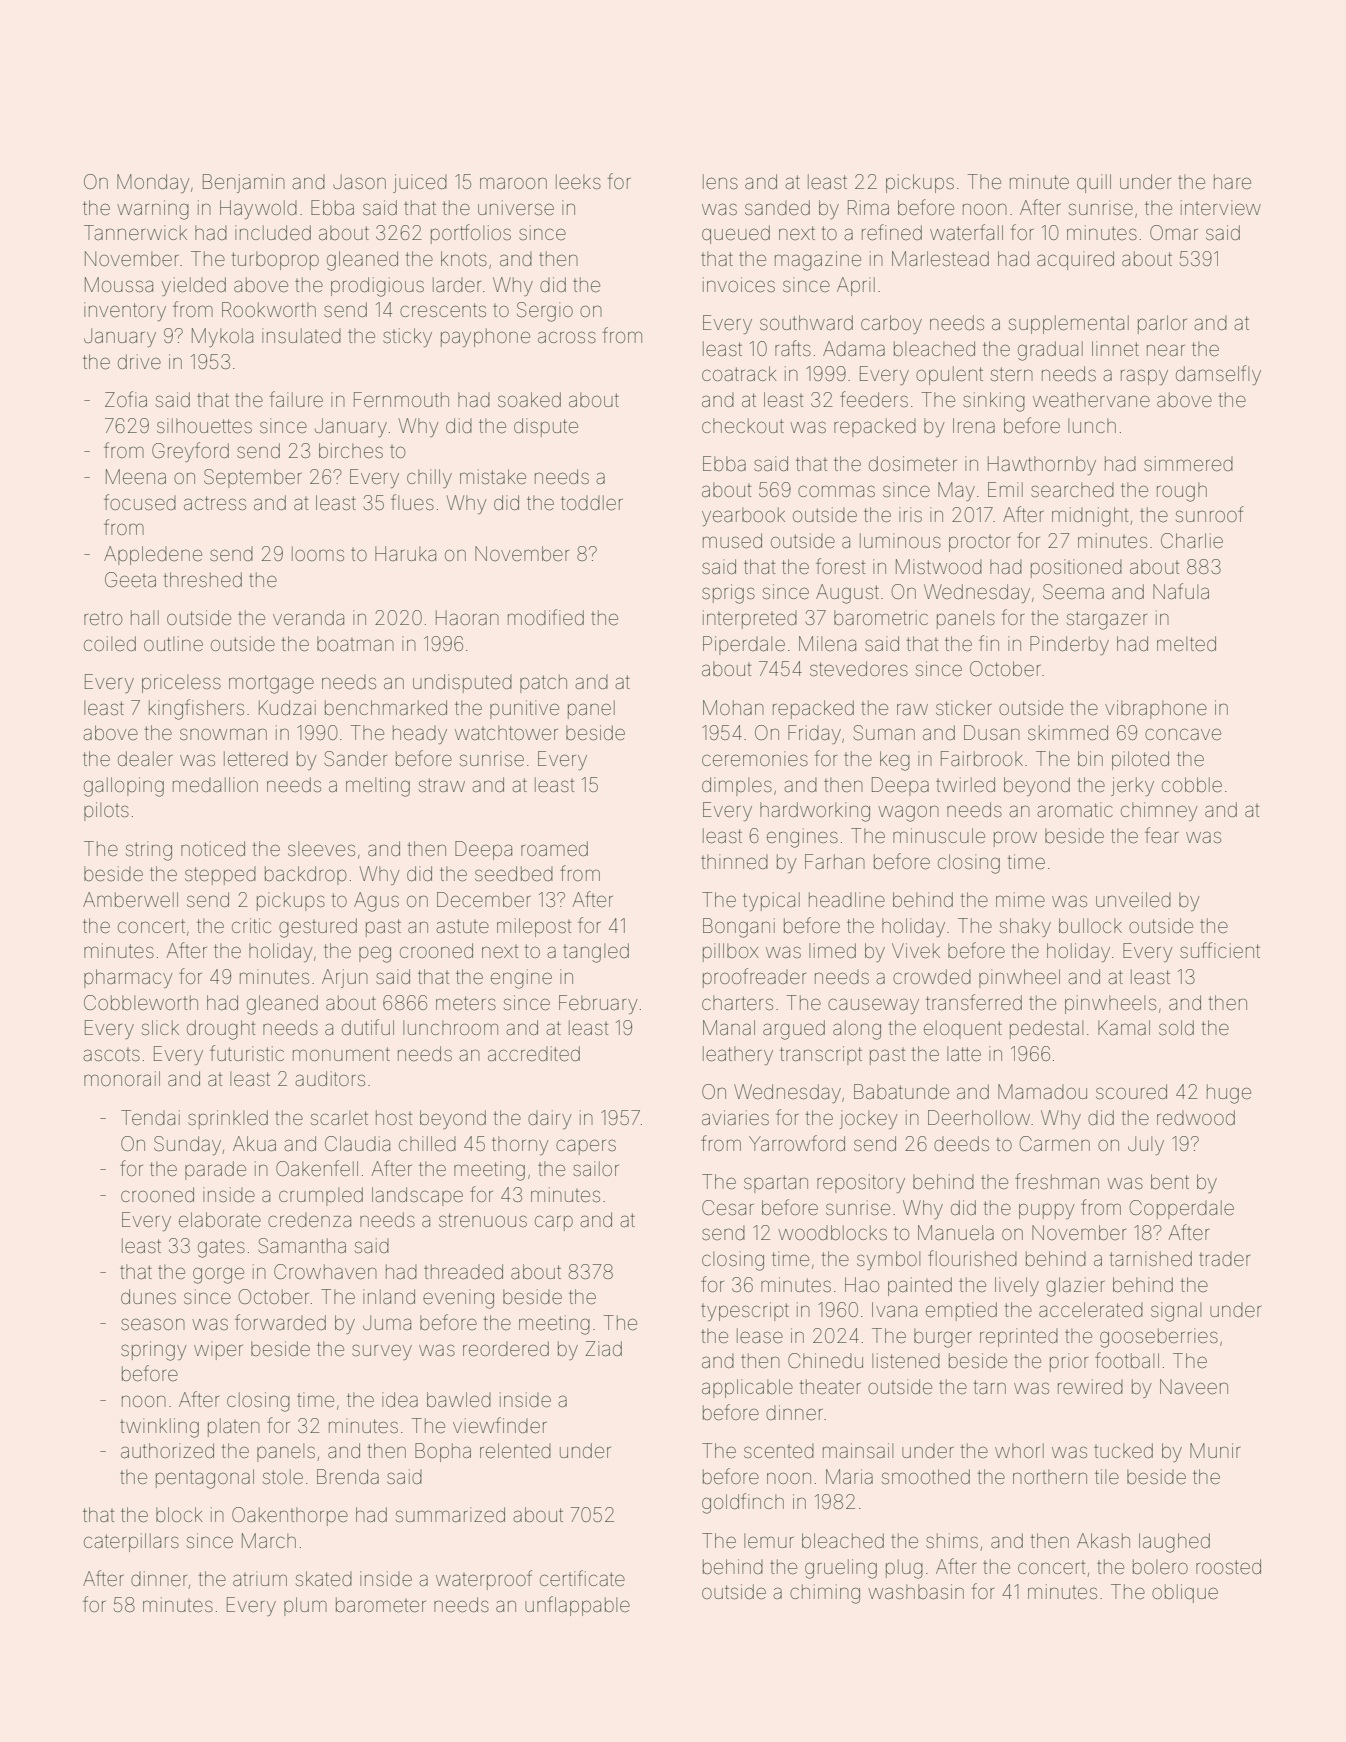 The width and height of the image is (1346, 1742). I want to click on Haywold, so click(258, 209).
